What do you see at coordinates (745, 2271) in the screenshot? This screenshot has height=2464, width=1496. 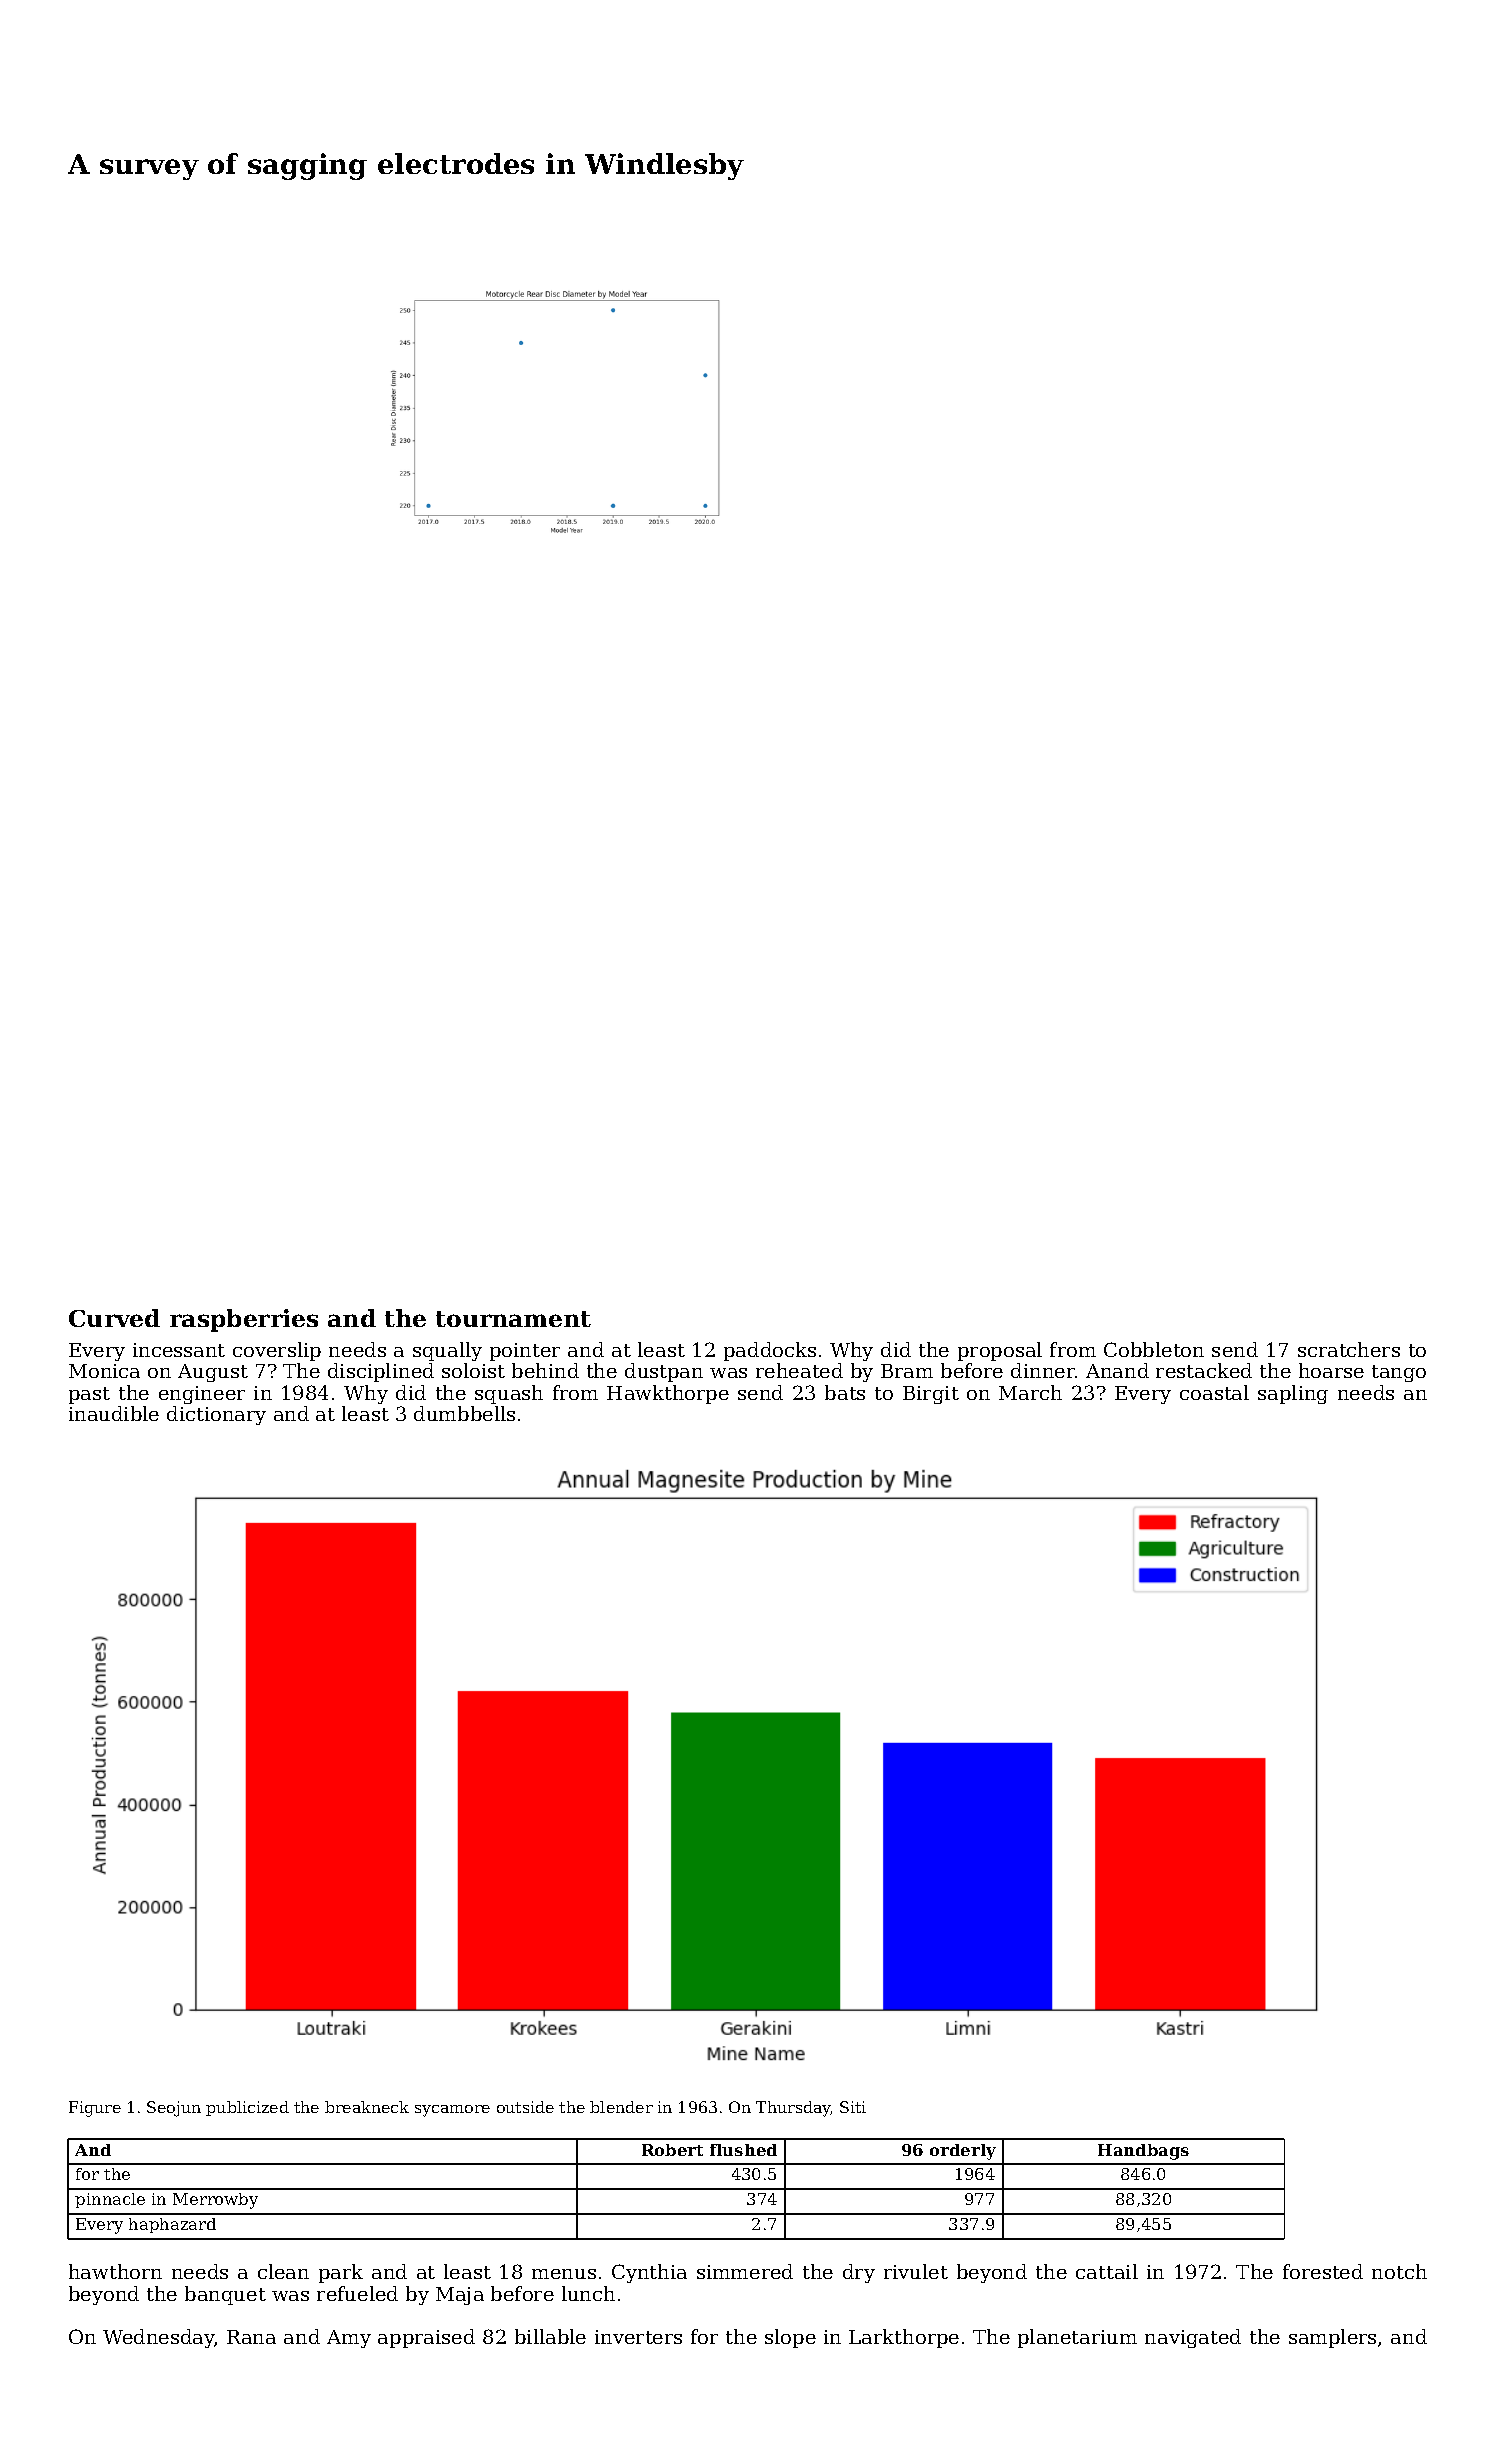 I see `simmered` at bounding box center [745, 2271].
